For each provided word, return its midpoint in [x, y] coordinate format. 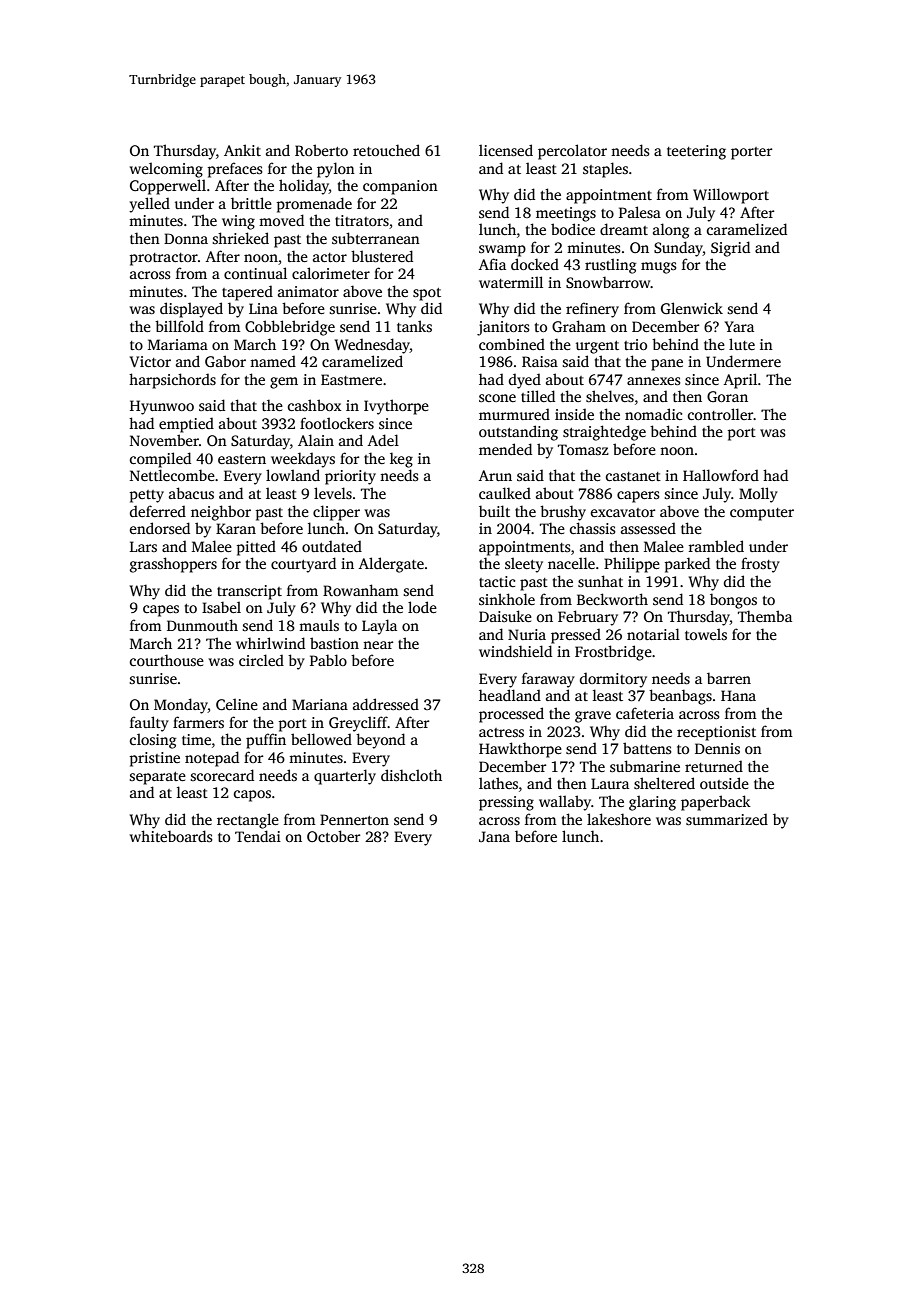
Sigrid [730, 249]
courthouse [167, 660]
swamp [502, 251]
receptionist [716, 733]
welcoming [166, 170]
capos [252, 796]
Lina [263, 308]
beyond [380, 741]
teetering [696, 152]
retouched [386, 150]
